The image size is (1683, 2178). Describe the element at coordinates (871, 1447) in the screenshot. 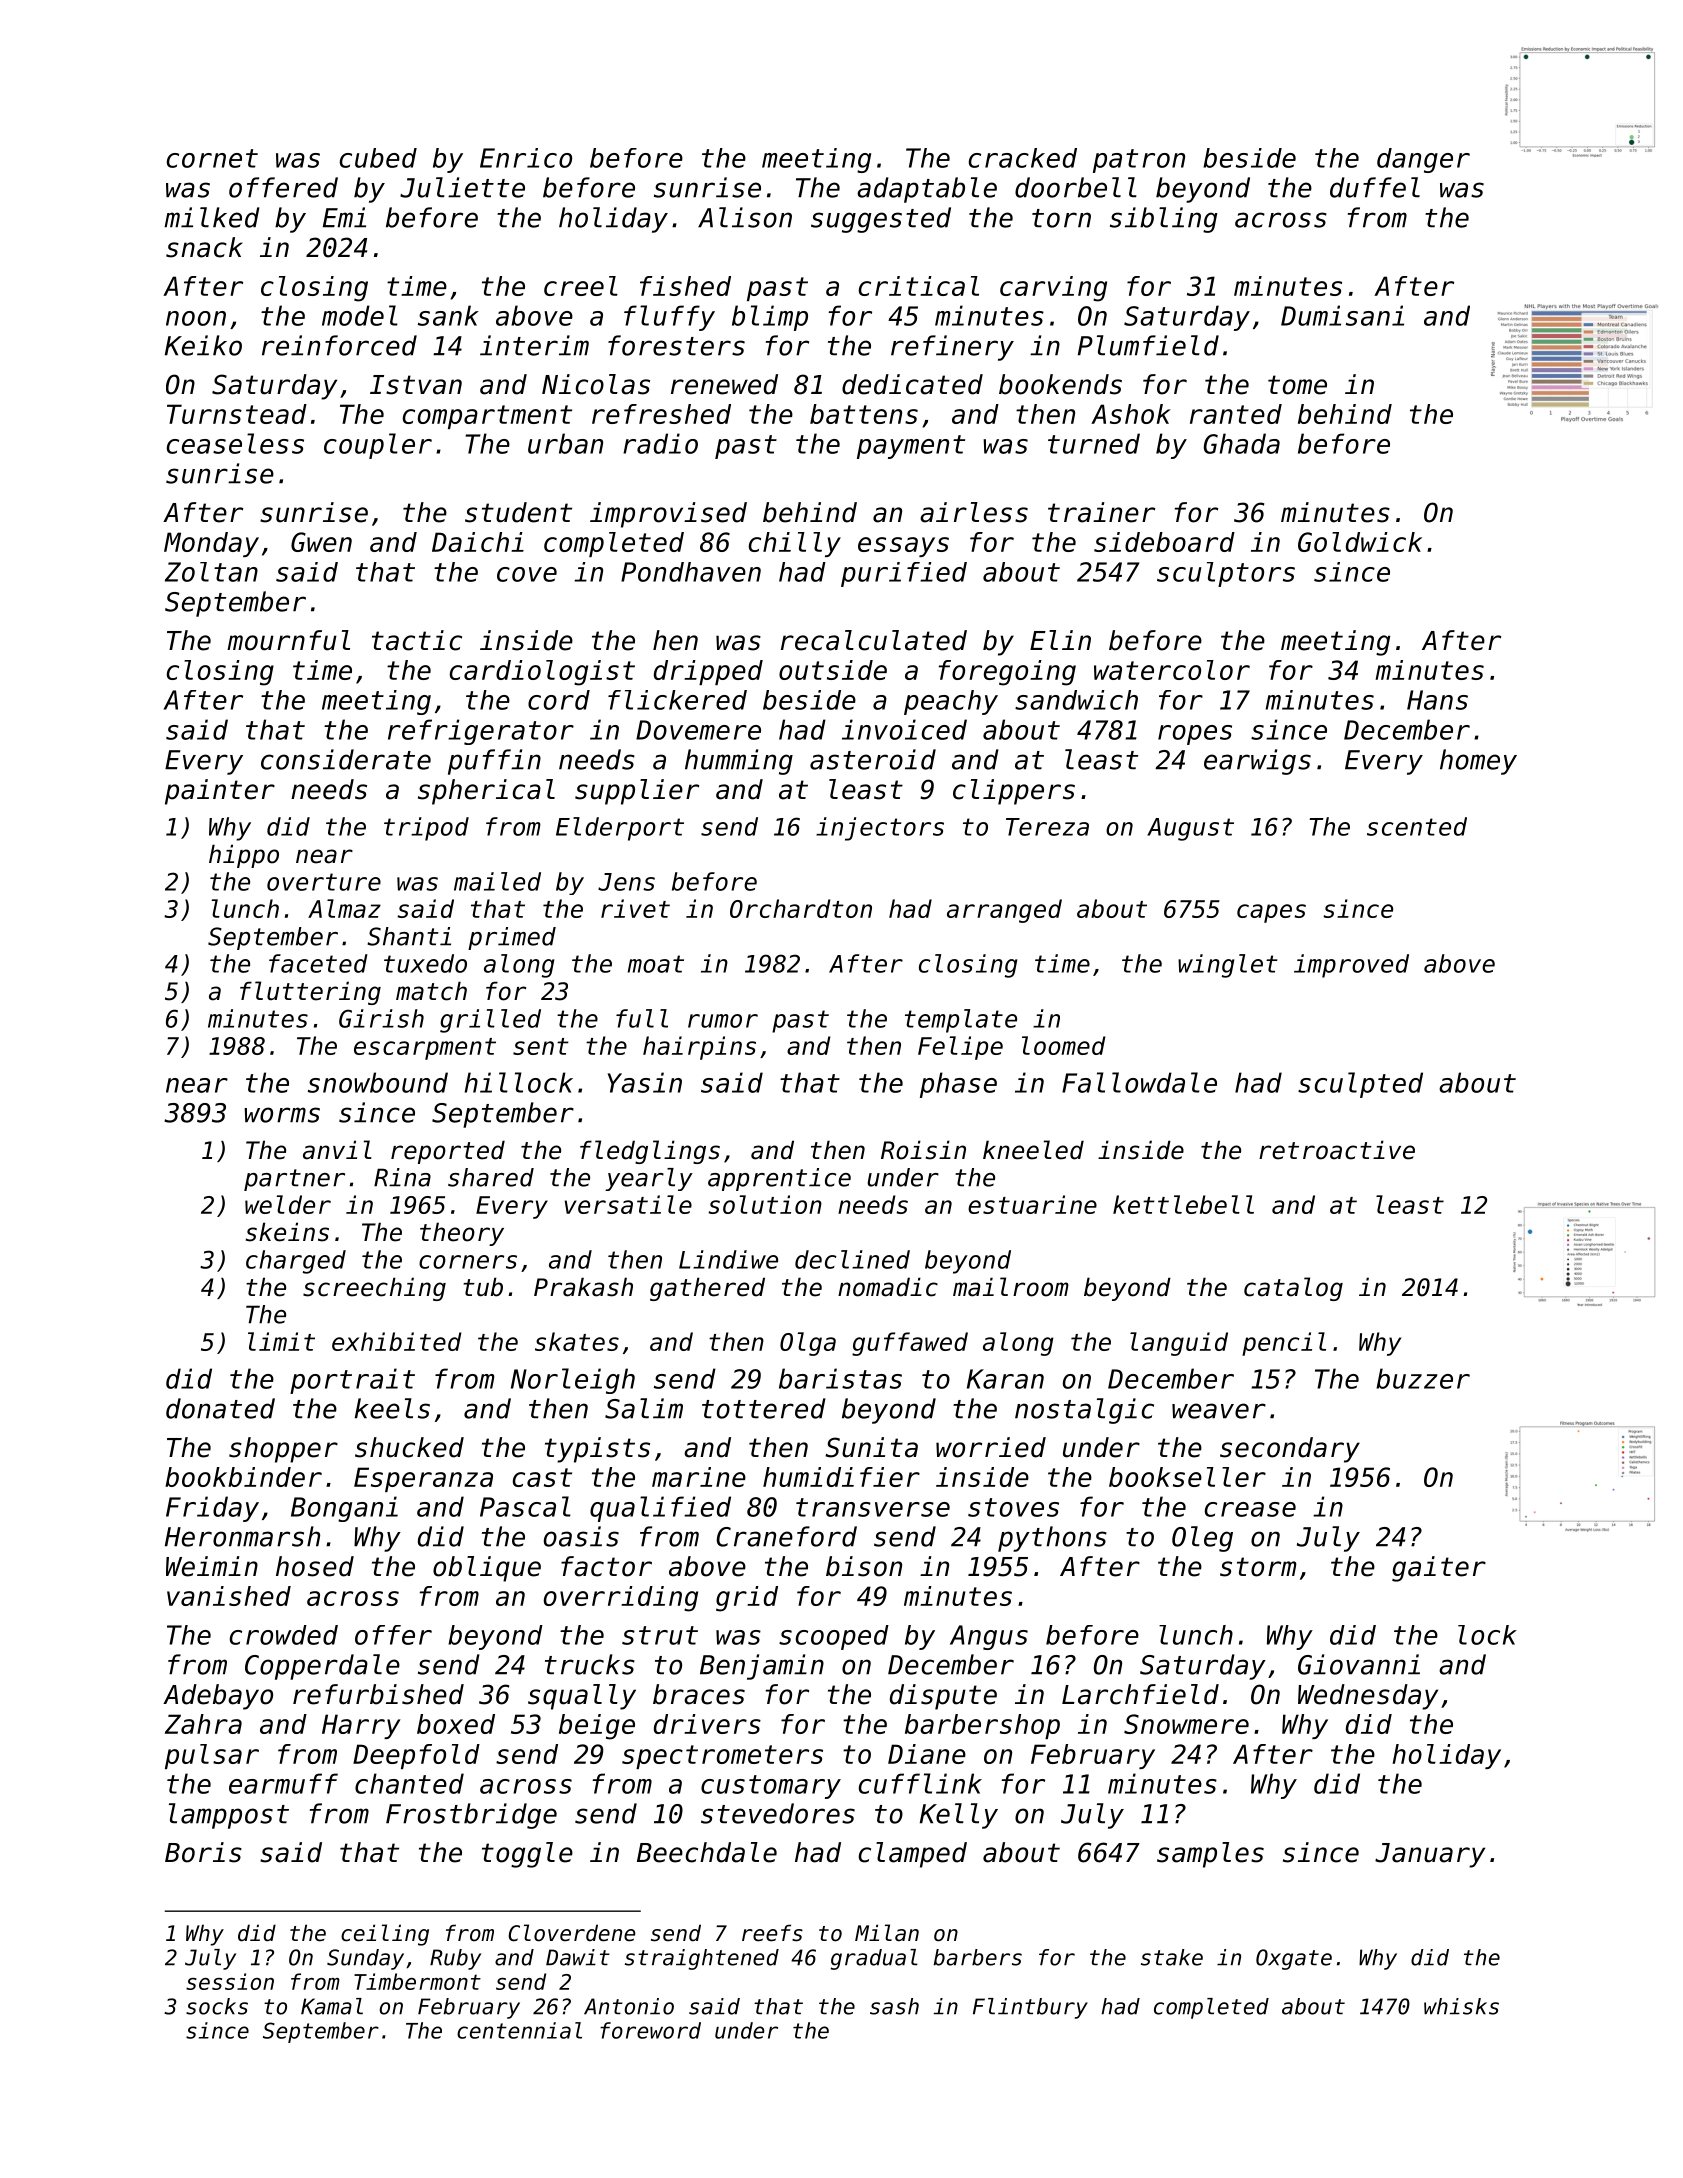

I see `Sunita` at that location.
